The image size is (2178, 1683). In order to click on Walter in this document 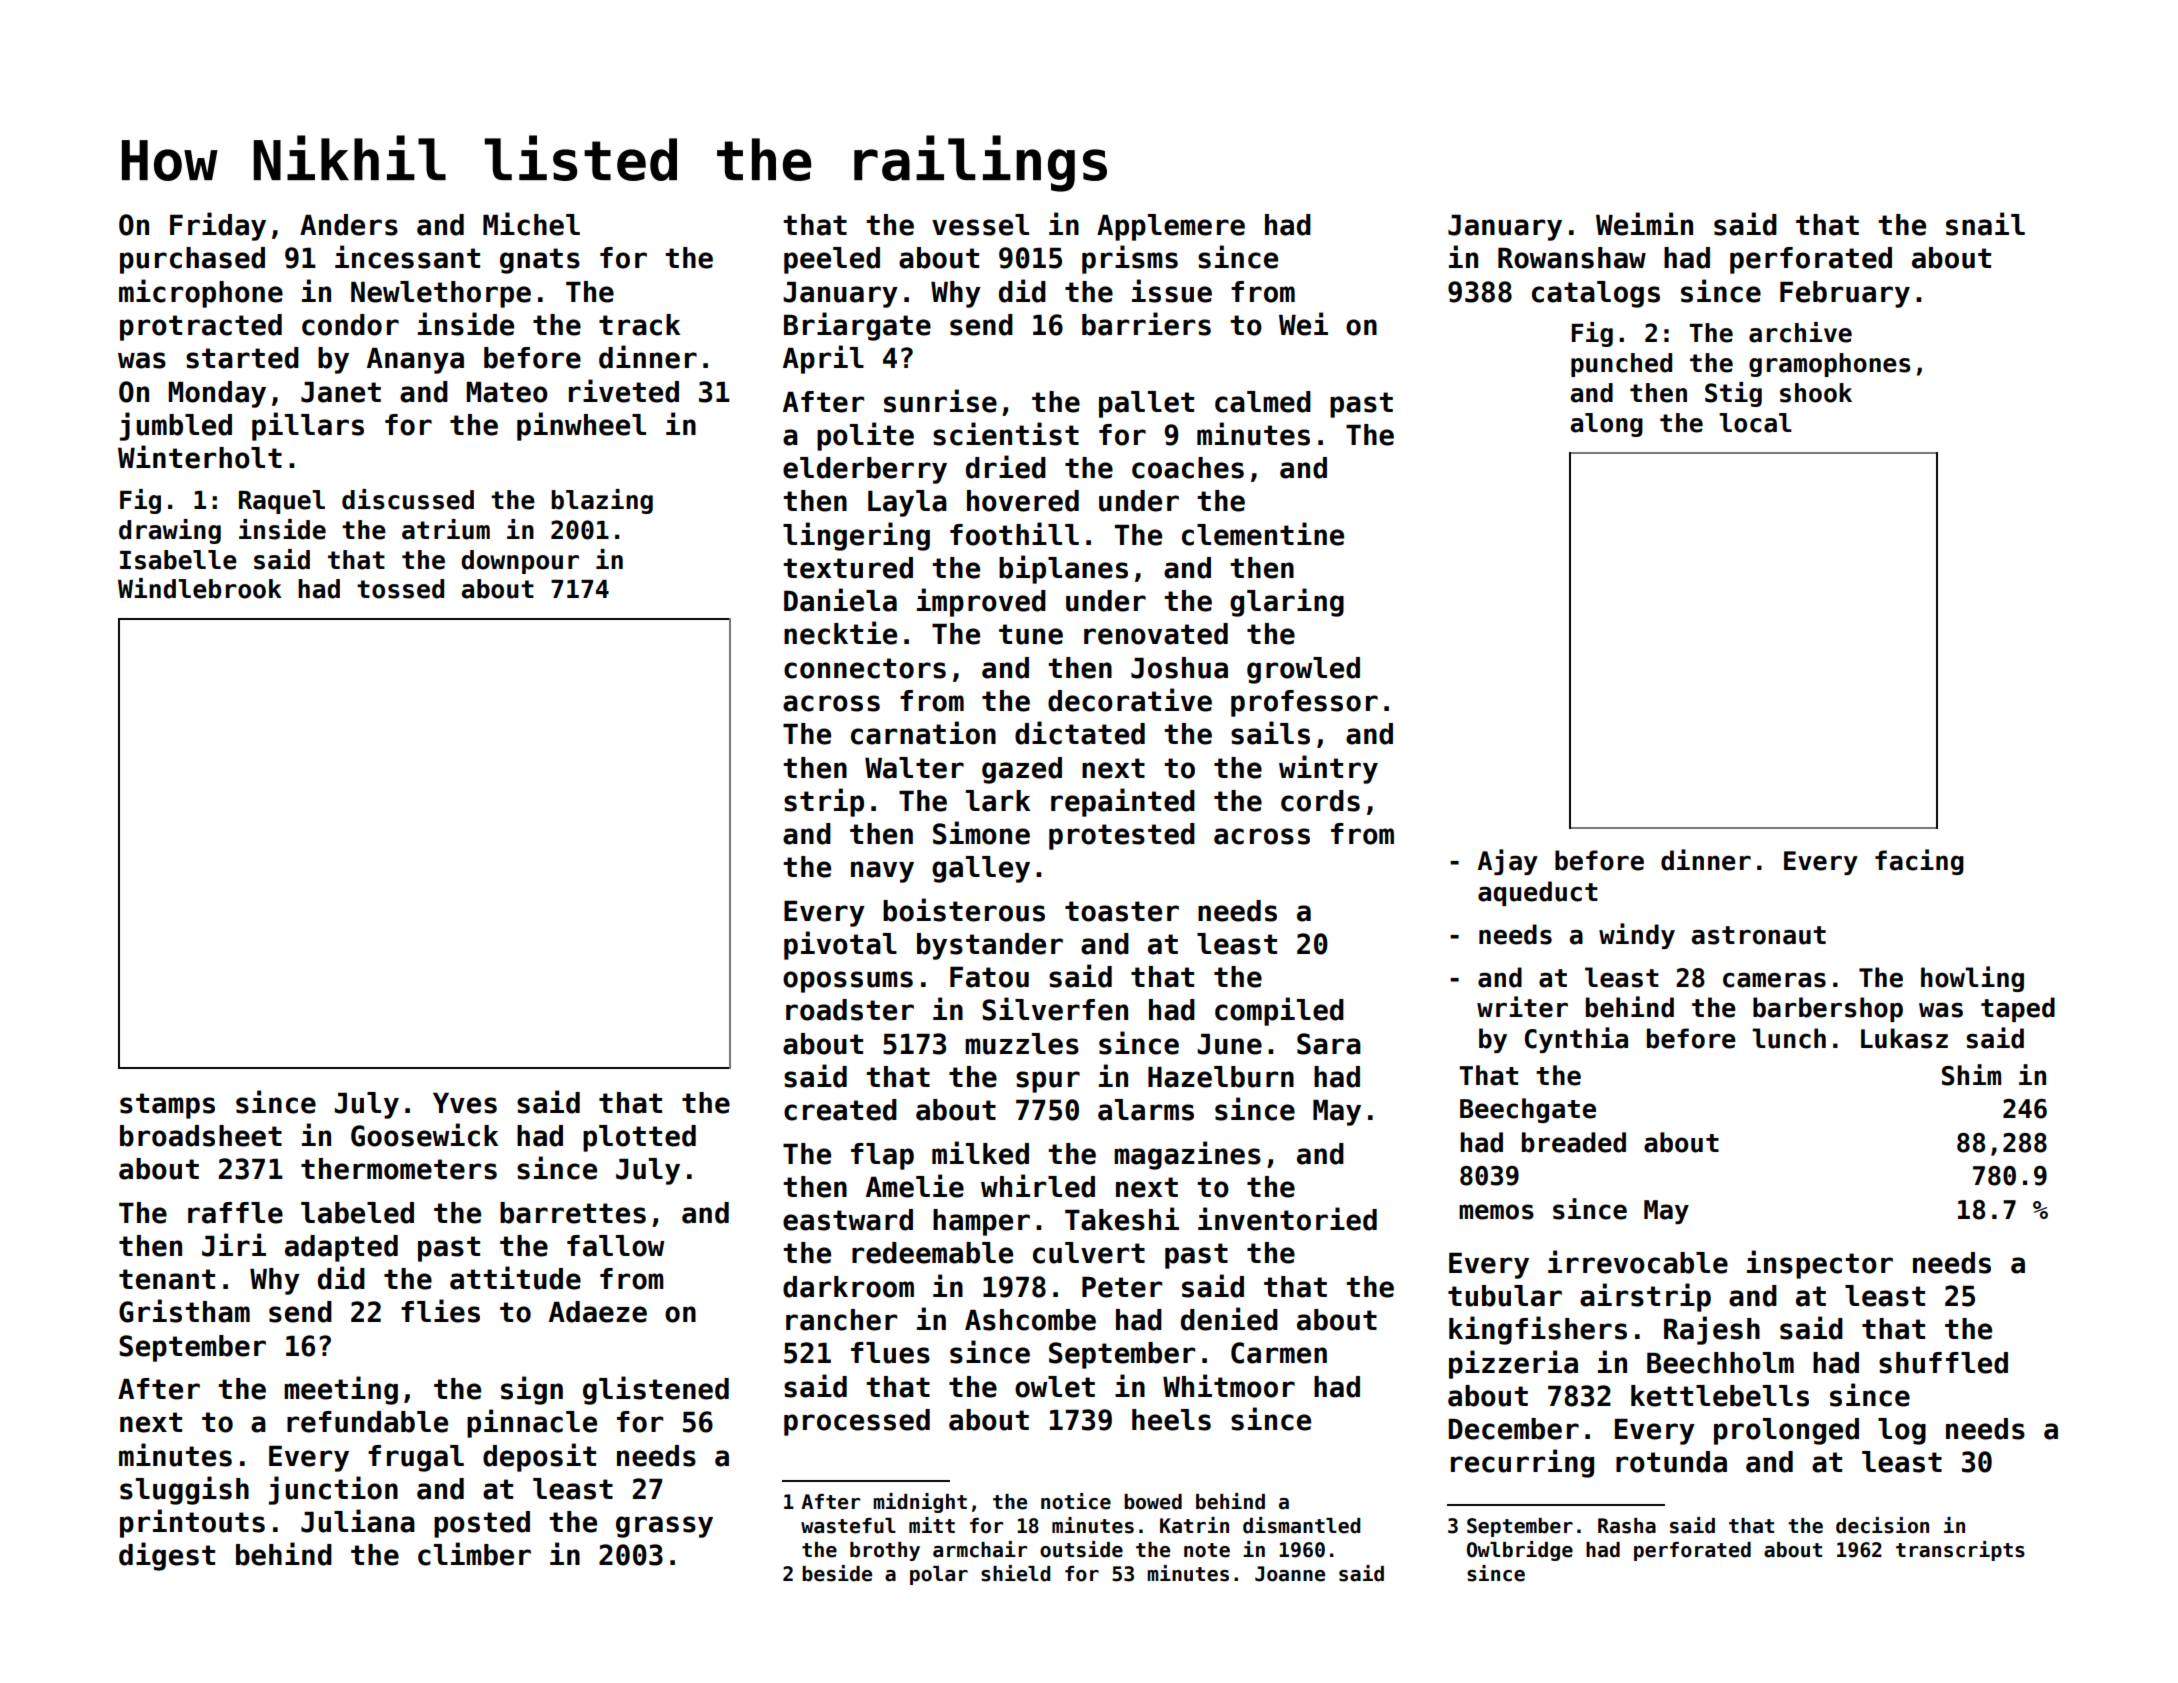, I will do `click(914, 768)`.
